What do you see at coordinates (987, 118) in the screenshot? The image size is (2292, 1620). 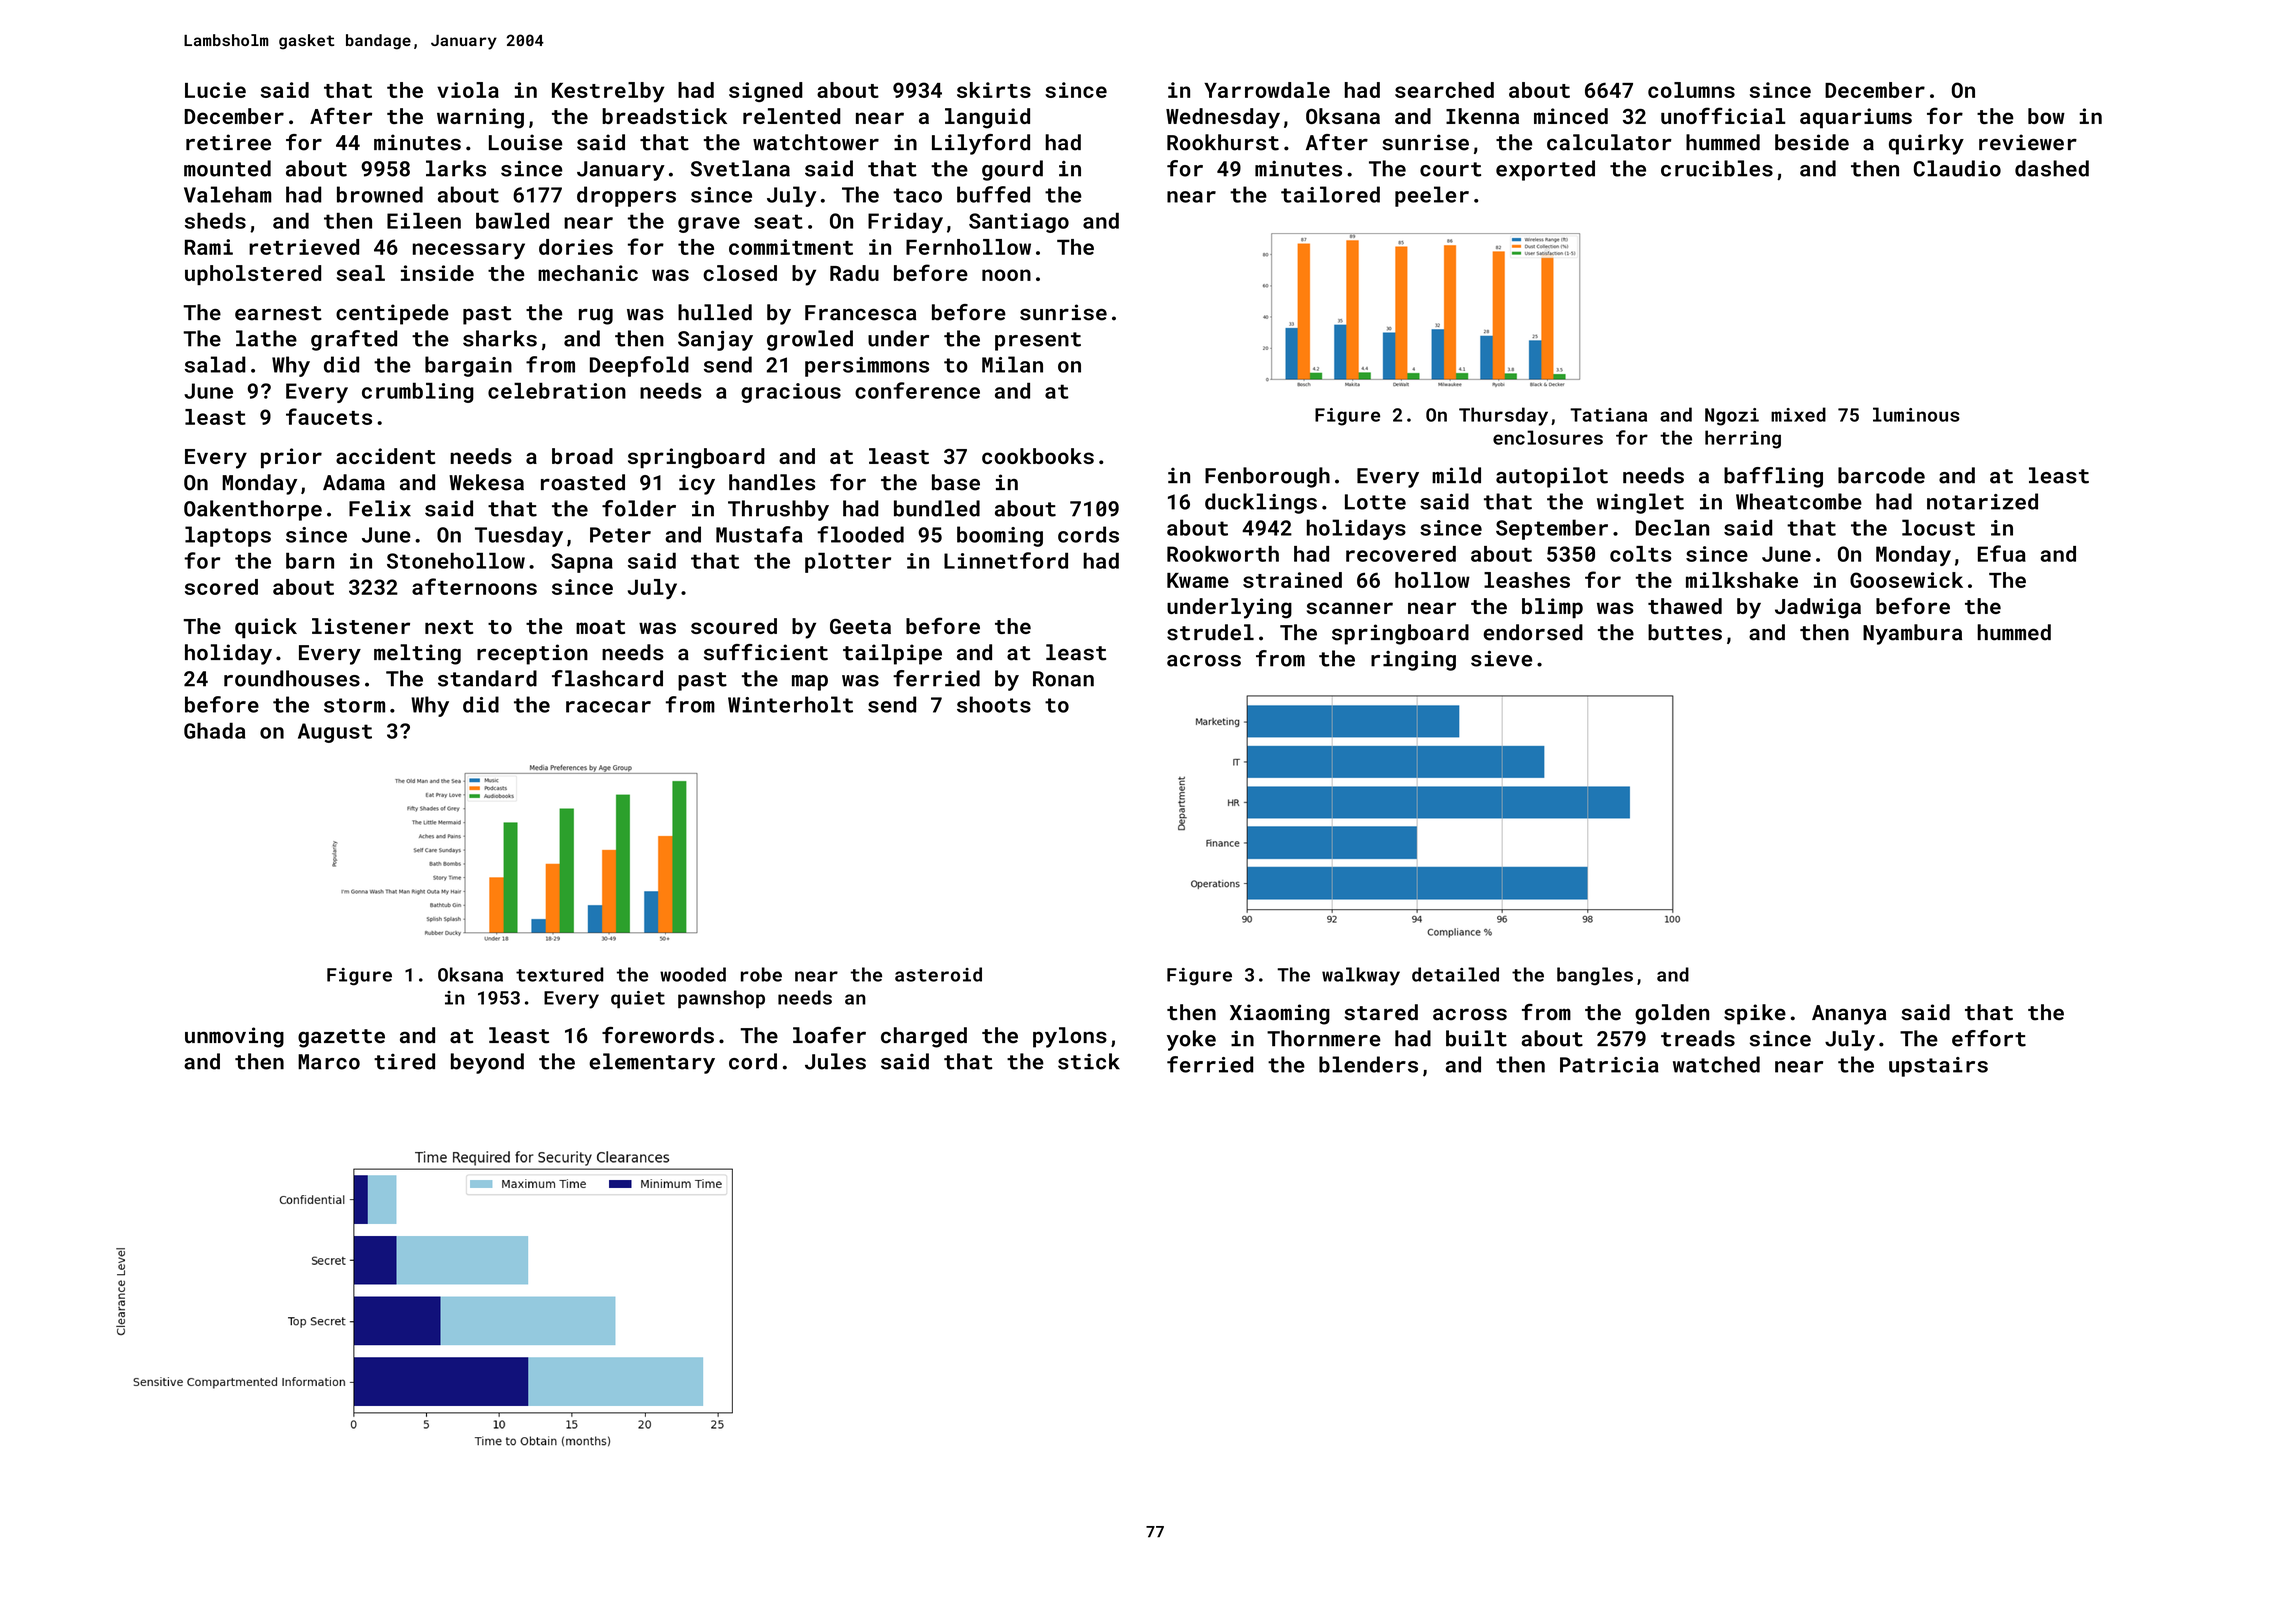 I see `languid` at bounding box center [987, 118].
